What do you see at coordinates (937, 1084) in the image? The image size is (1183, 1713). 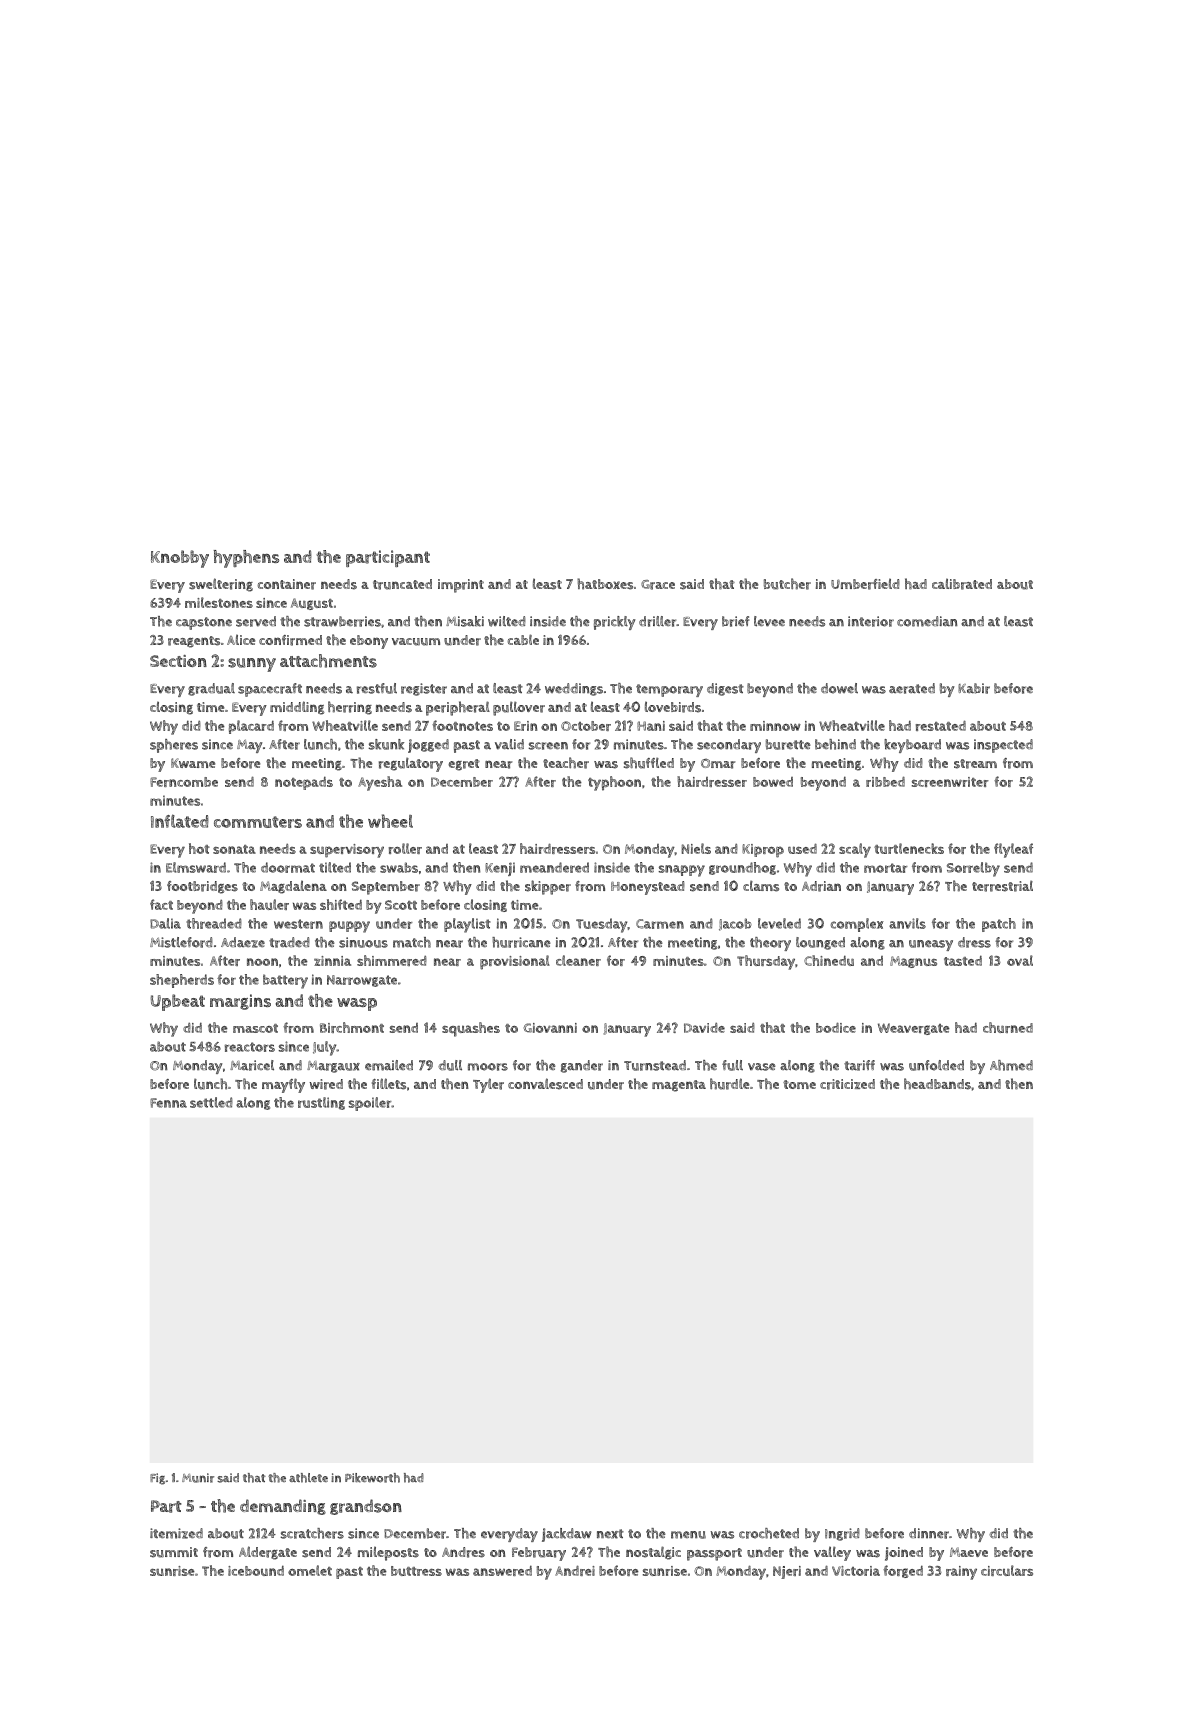 I see `headbands` at bounding box center [937, 1084].
